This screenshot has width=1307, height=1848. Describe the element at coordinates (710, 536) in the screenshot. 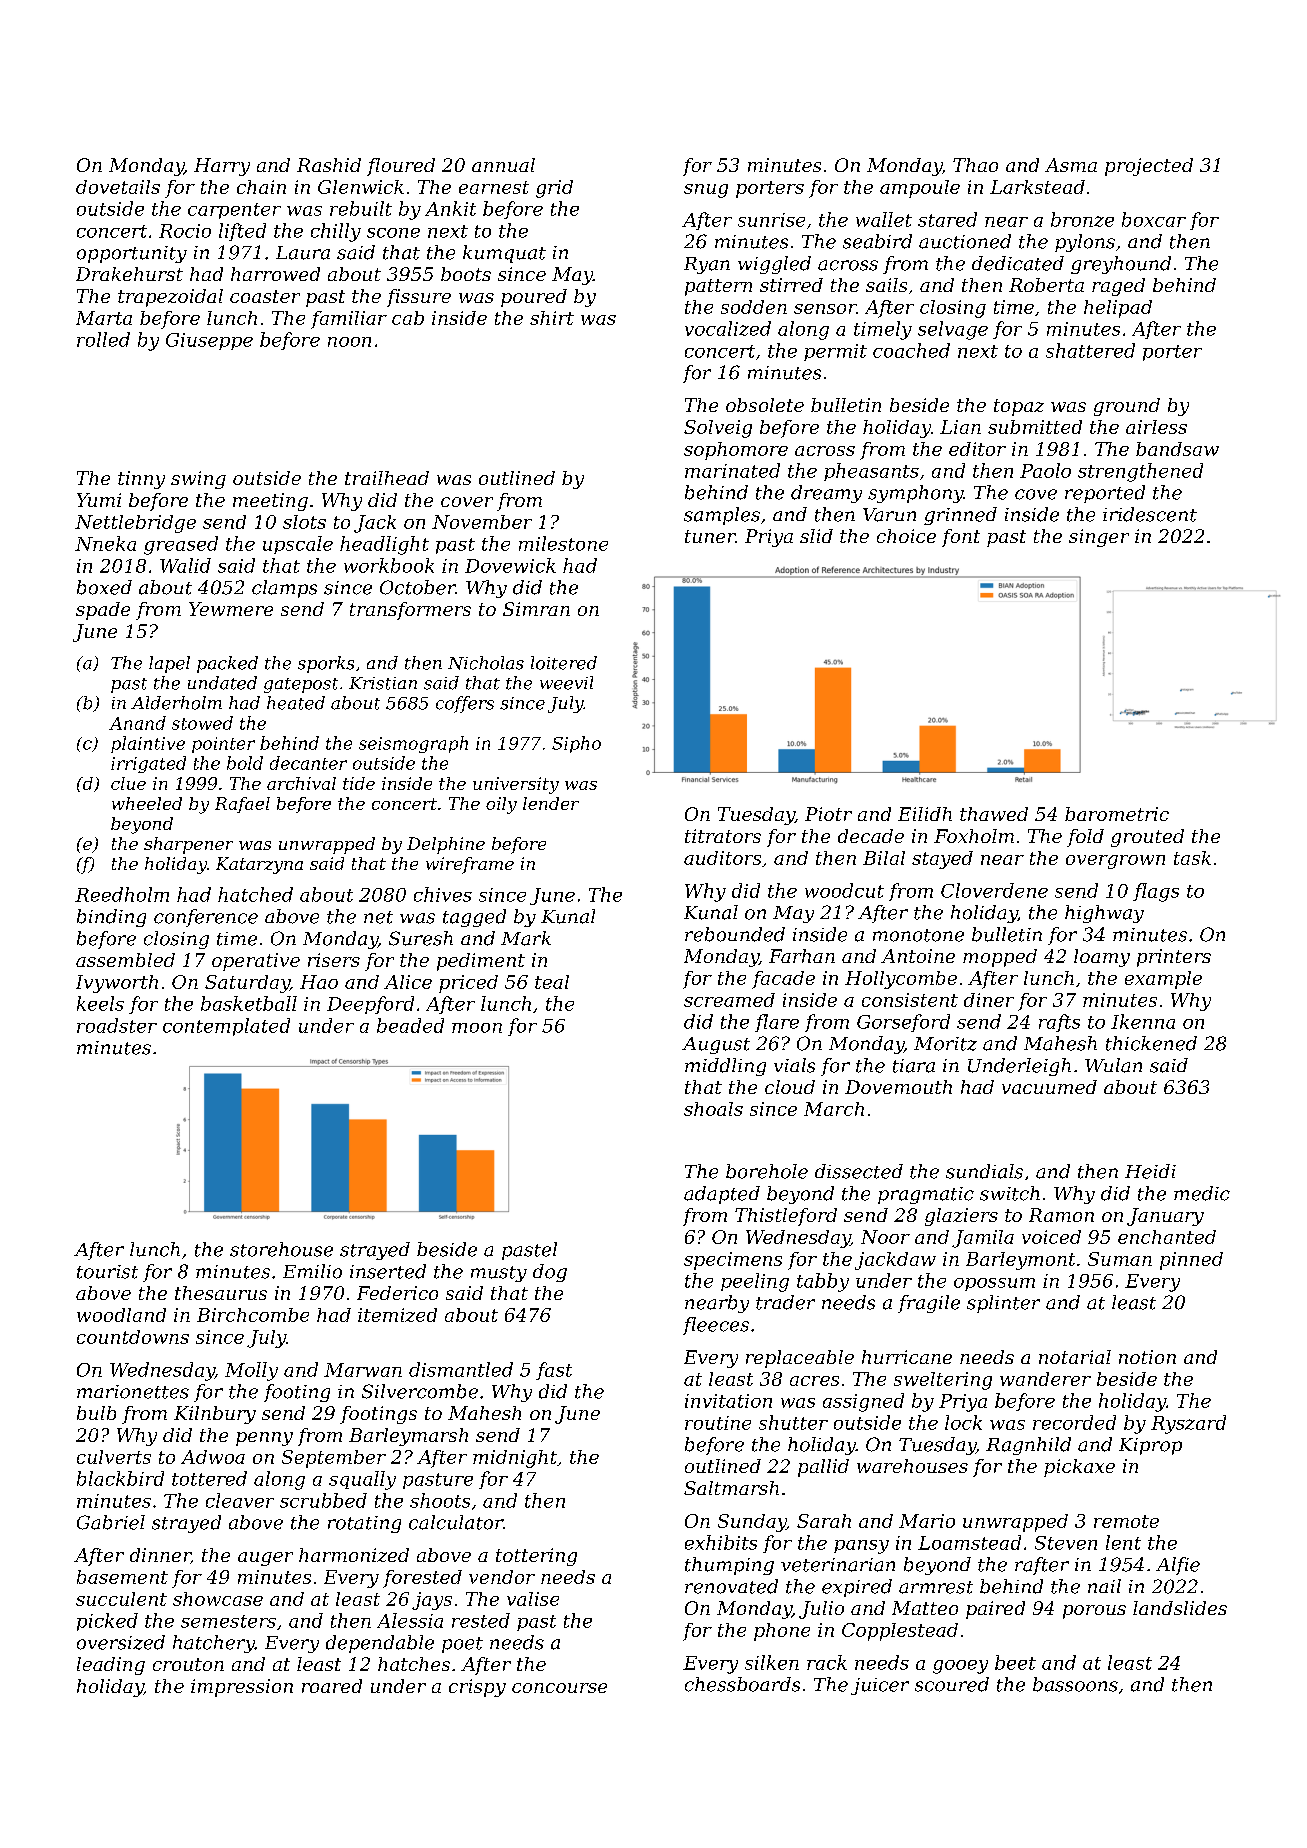

I see `tuner` at that location.
